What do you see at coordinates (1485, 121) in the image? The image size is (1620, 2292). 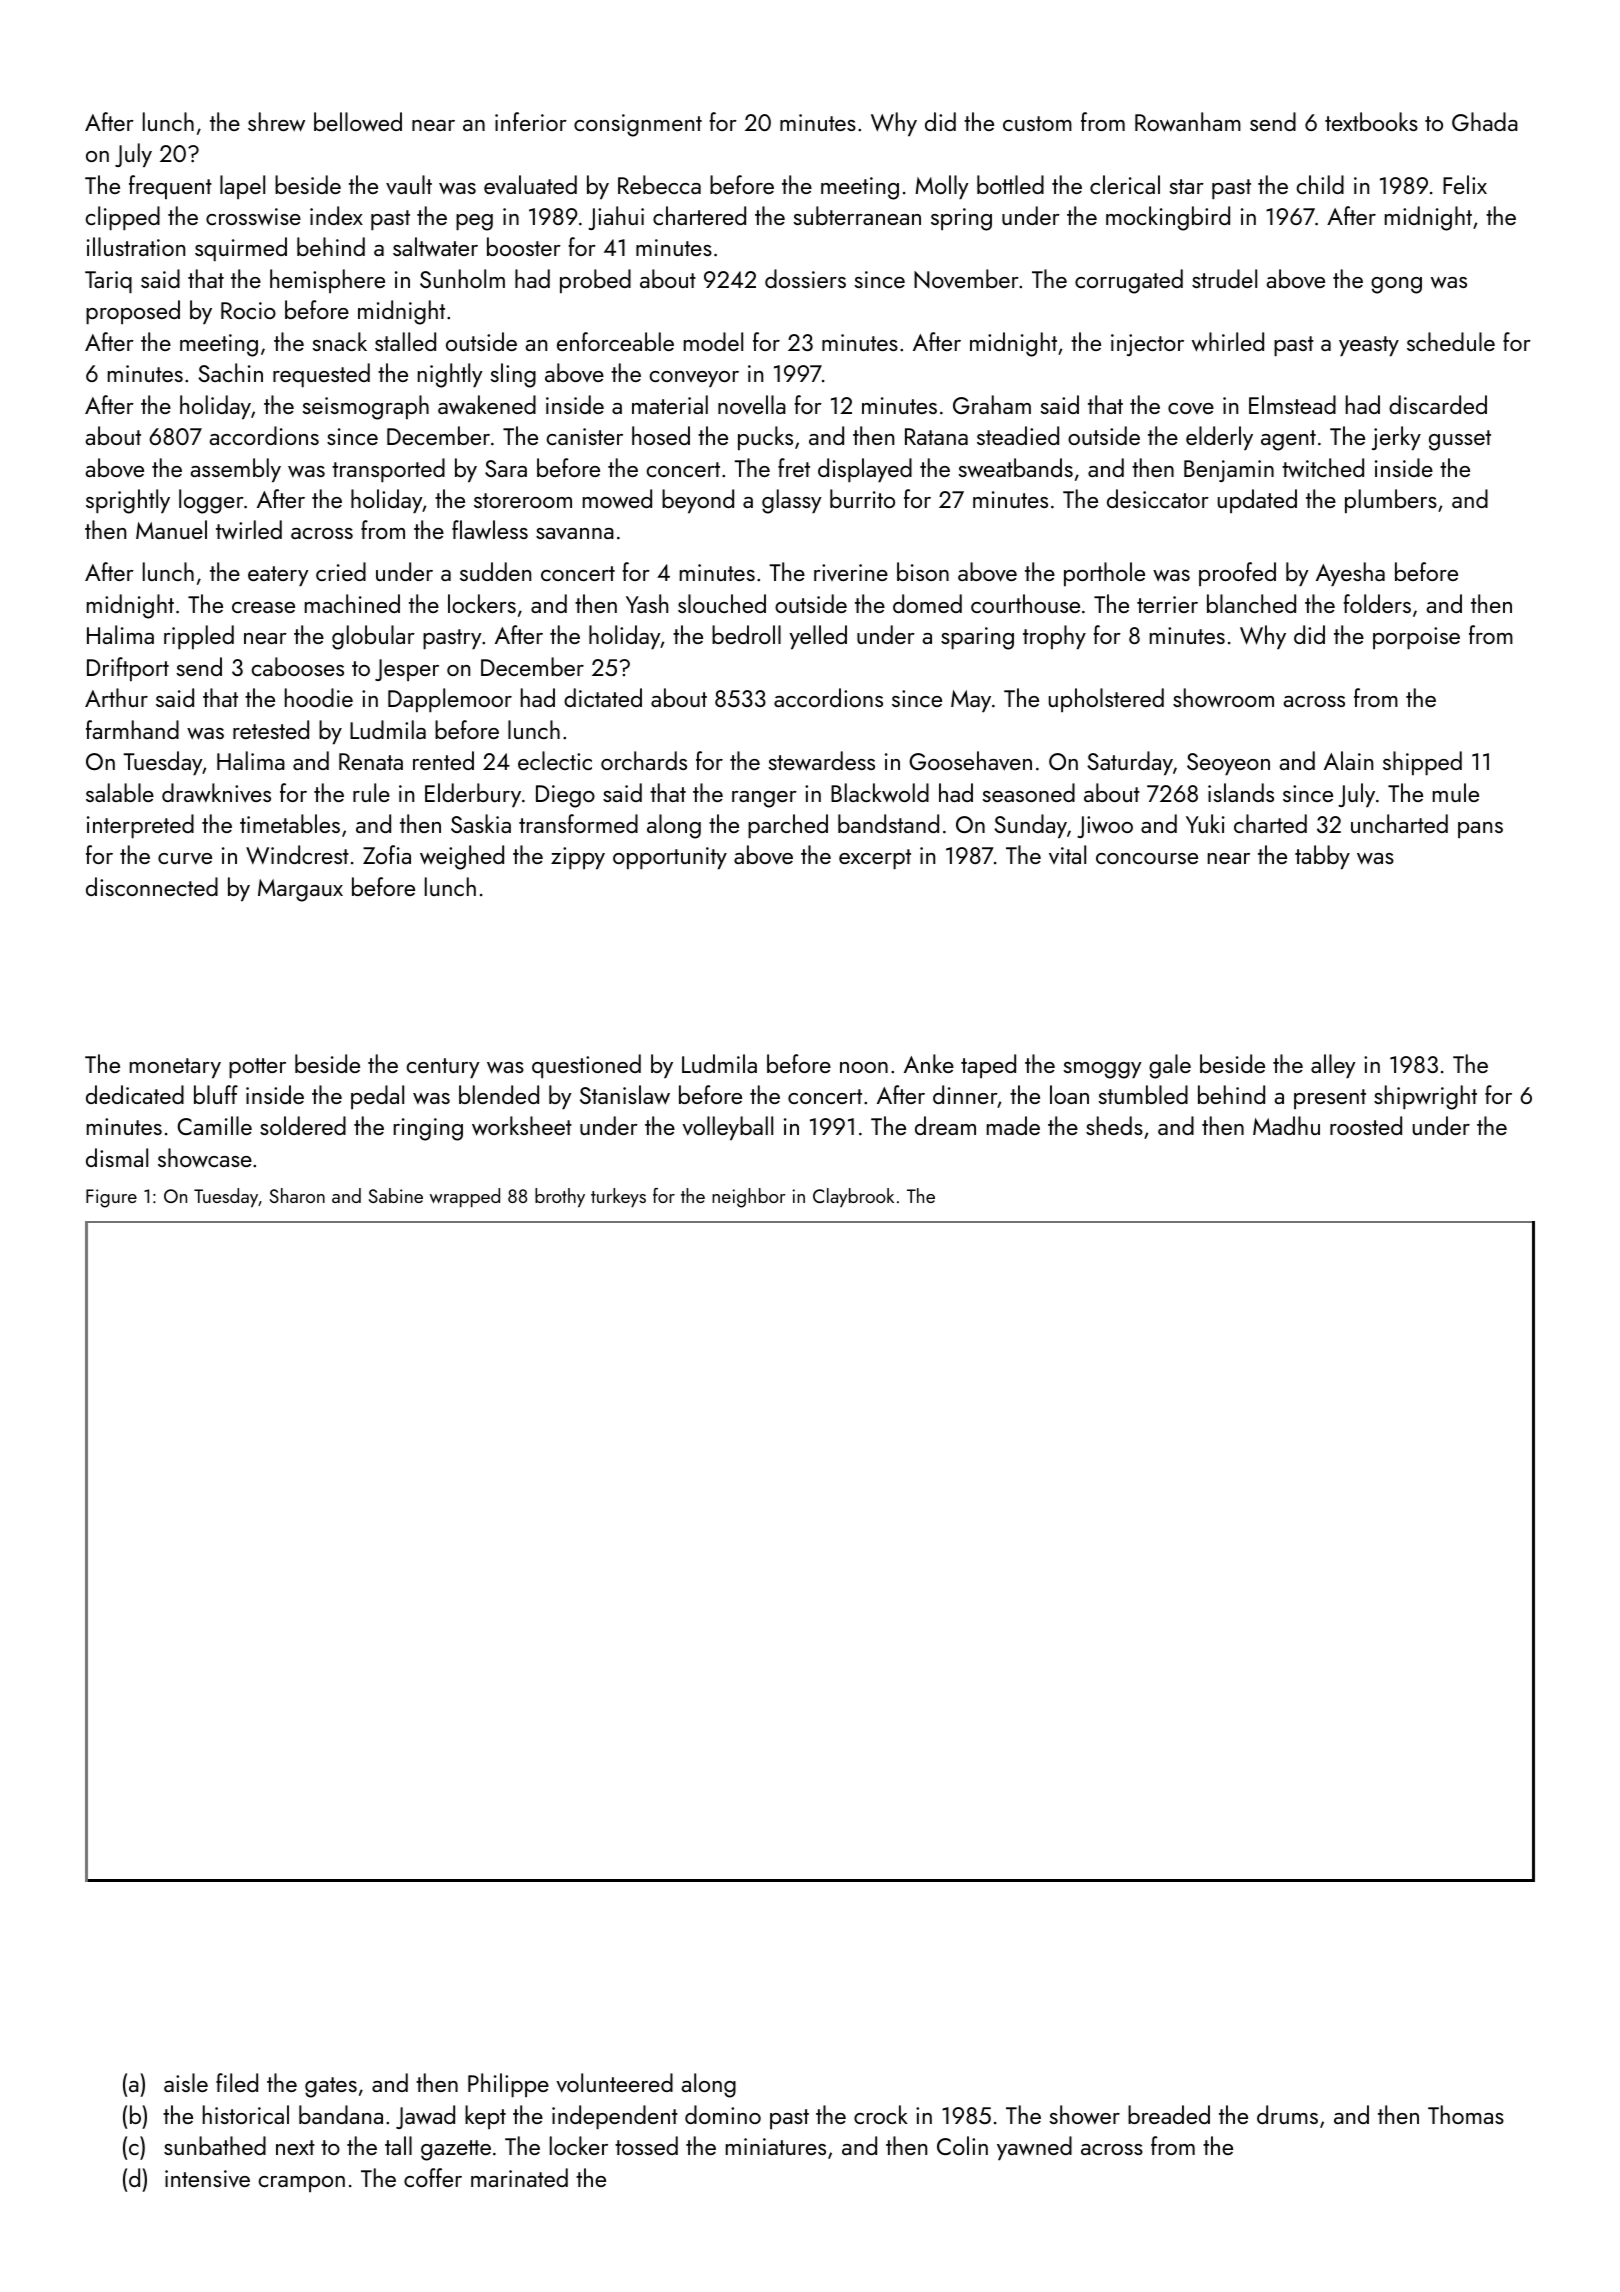 I see `Ghada` at bounding box center [1485, 121].
